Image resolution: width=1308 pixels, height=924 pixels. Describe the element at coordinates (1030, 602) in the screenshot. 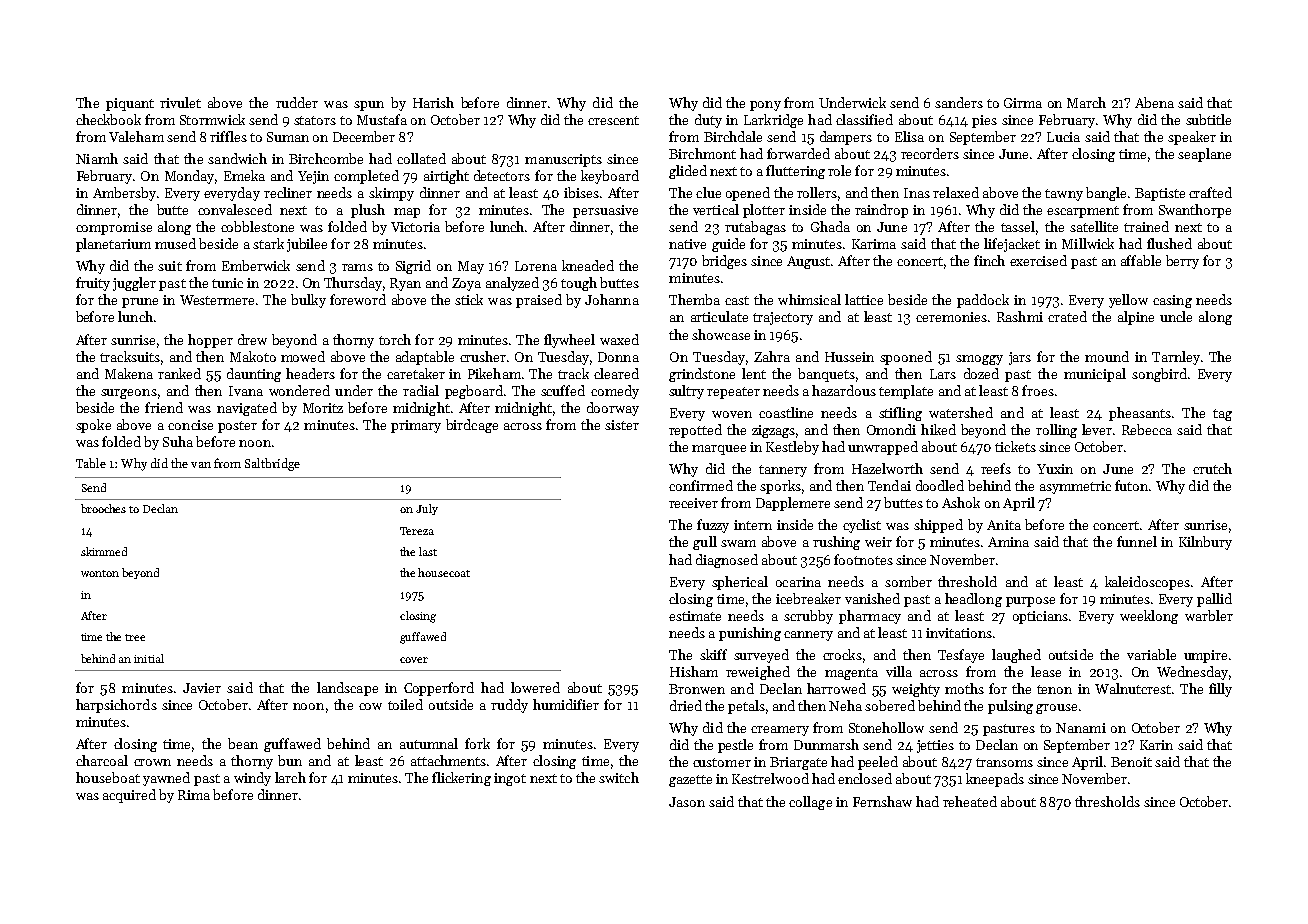

I see `purpose` at that location.
